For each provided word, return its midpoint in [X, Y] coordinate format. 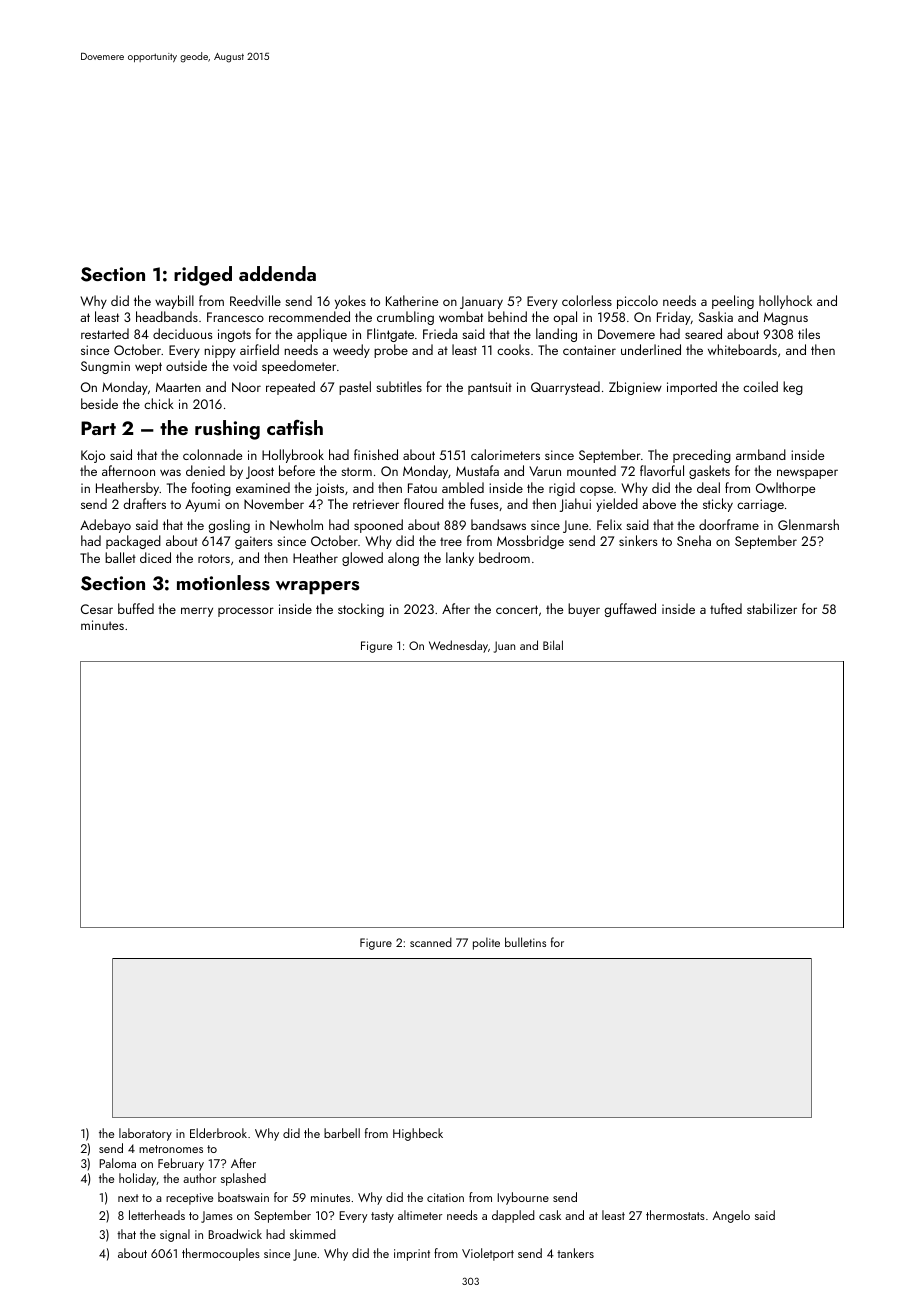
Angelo [731, 1216]
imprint [412, 1255]
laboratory [145, 1134]
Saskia [716, 316]
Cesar [97, 609]
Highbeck [418, 1134]
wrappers [317, 587]
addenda [277, 273]
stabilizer [772, 608]
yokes [350, 302]
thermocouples [221, 1254]
